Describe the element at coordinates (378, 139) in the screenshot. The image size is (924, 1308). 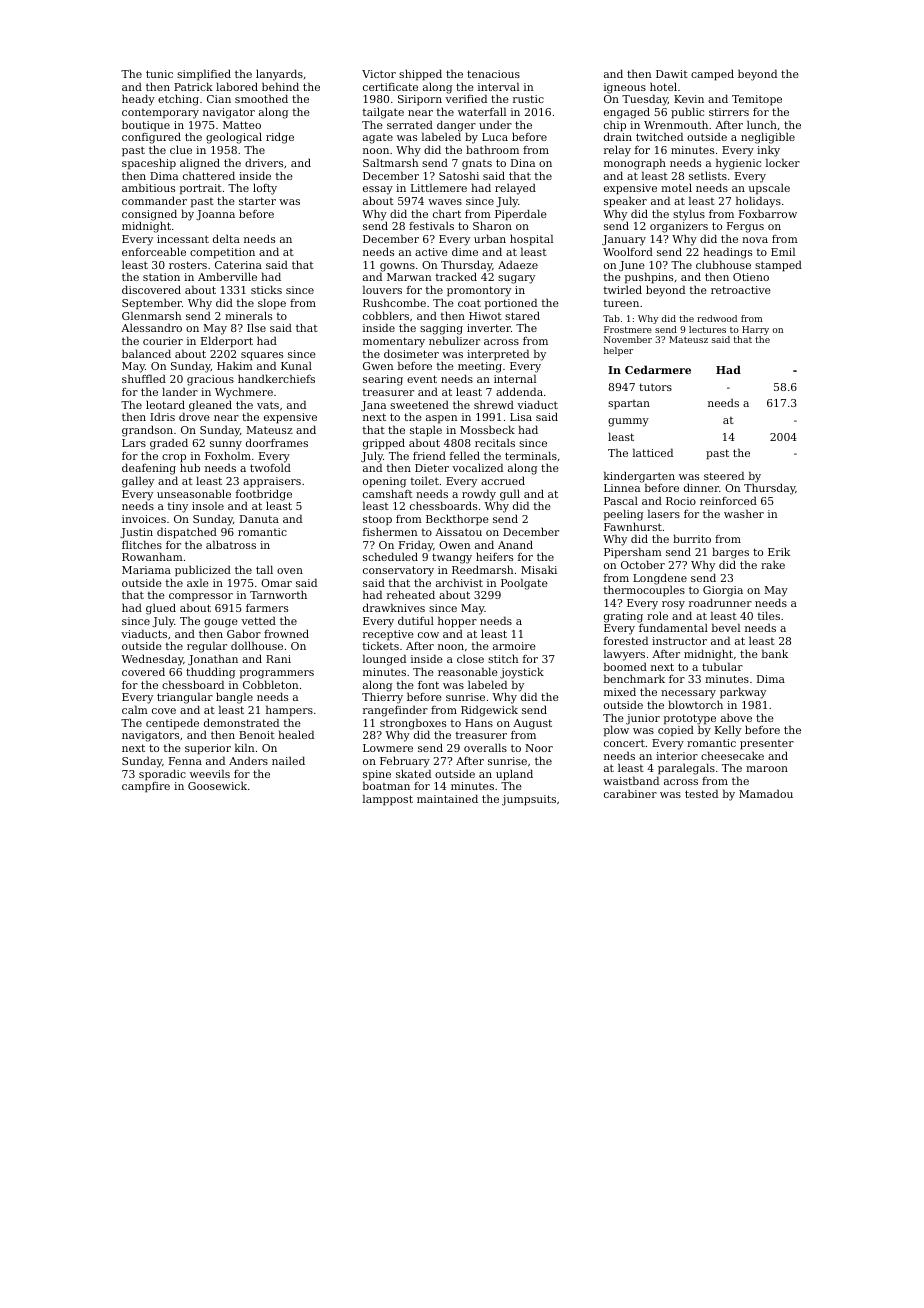
I see `agate` at that location.
